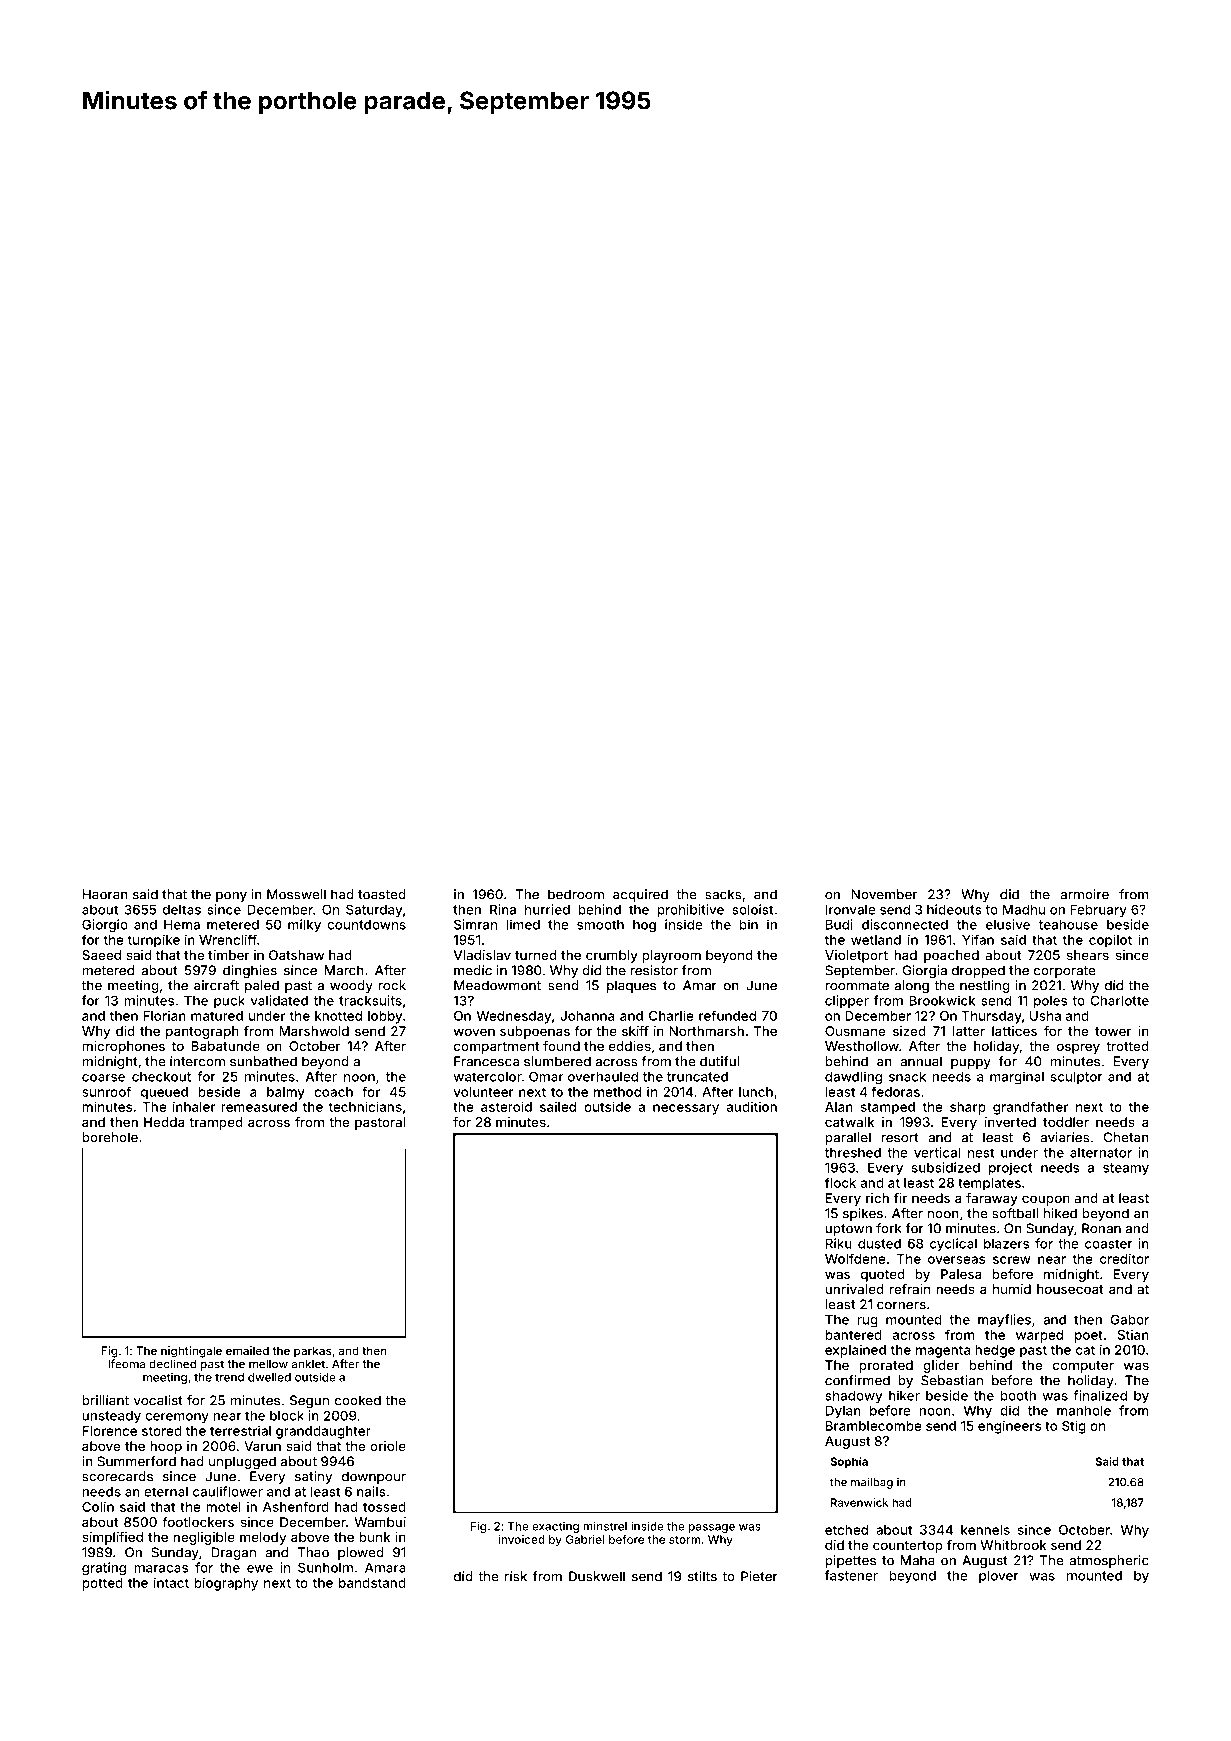  I want to click on parkas, so click(312, 1352).
